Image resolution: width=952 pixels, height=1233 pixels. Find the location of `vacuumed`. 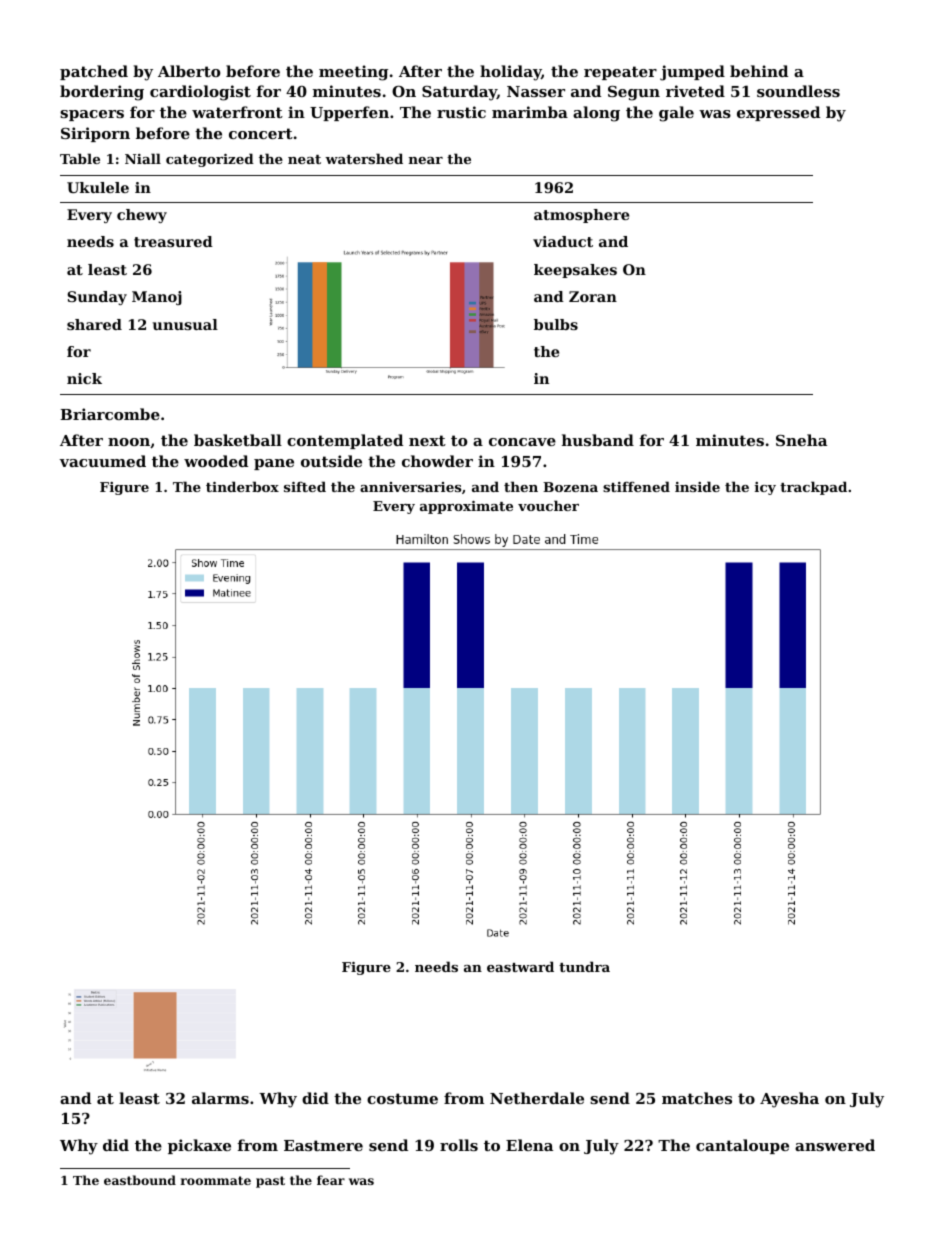

vacuumed is located at coordinates (103, 461).
